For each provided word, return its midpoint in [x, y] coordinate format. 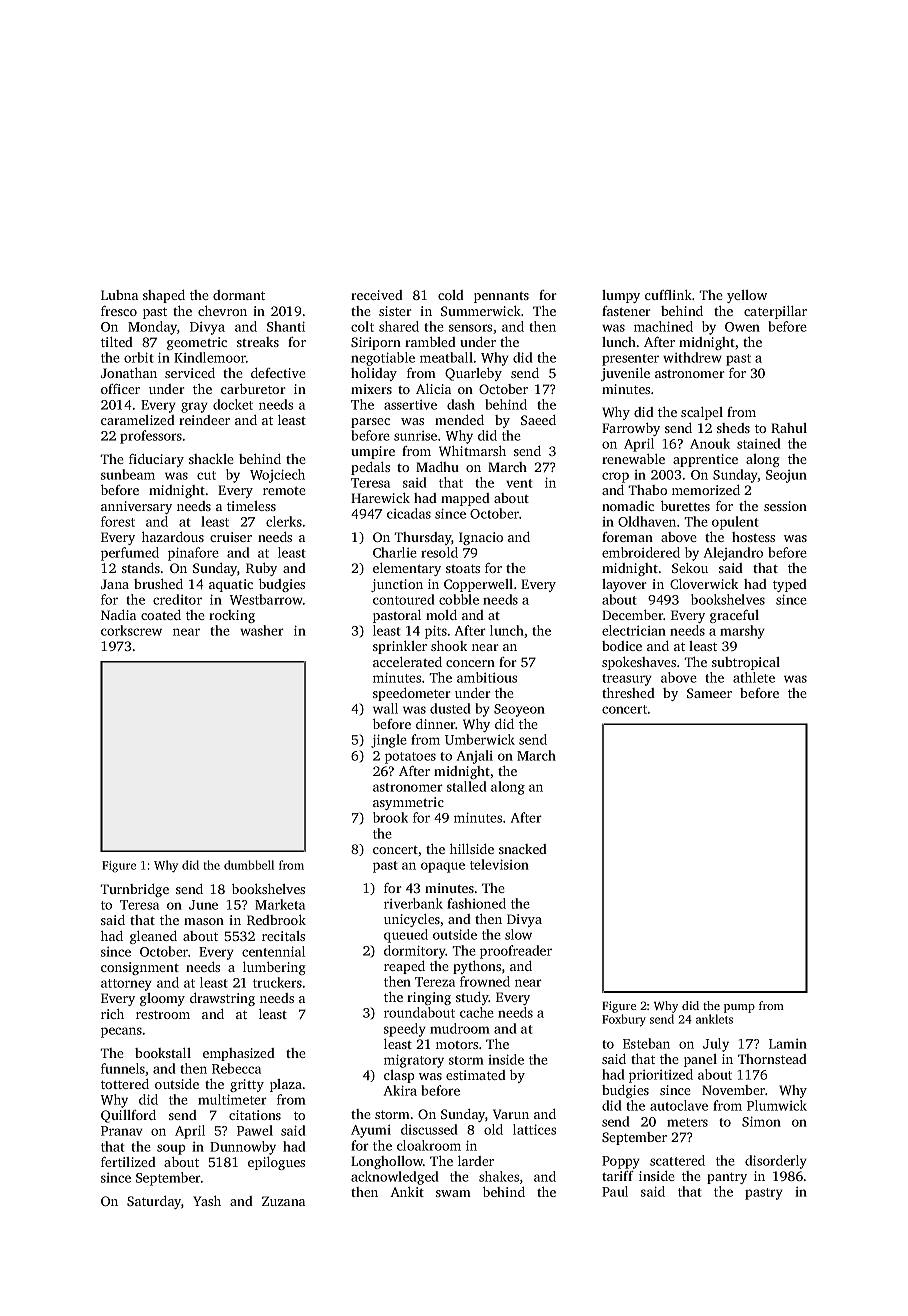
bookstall [163, 1053]
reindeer [204, 420]
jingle [389, 741]
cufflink [668, 295]
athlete [754, 677]
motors [457, 1045]
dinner [436, 724]
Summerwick [481, 311]
